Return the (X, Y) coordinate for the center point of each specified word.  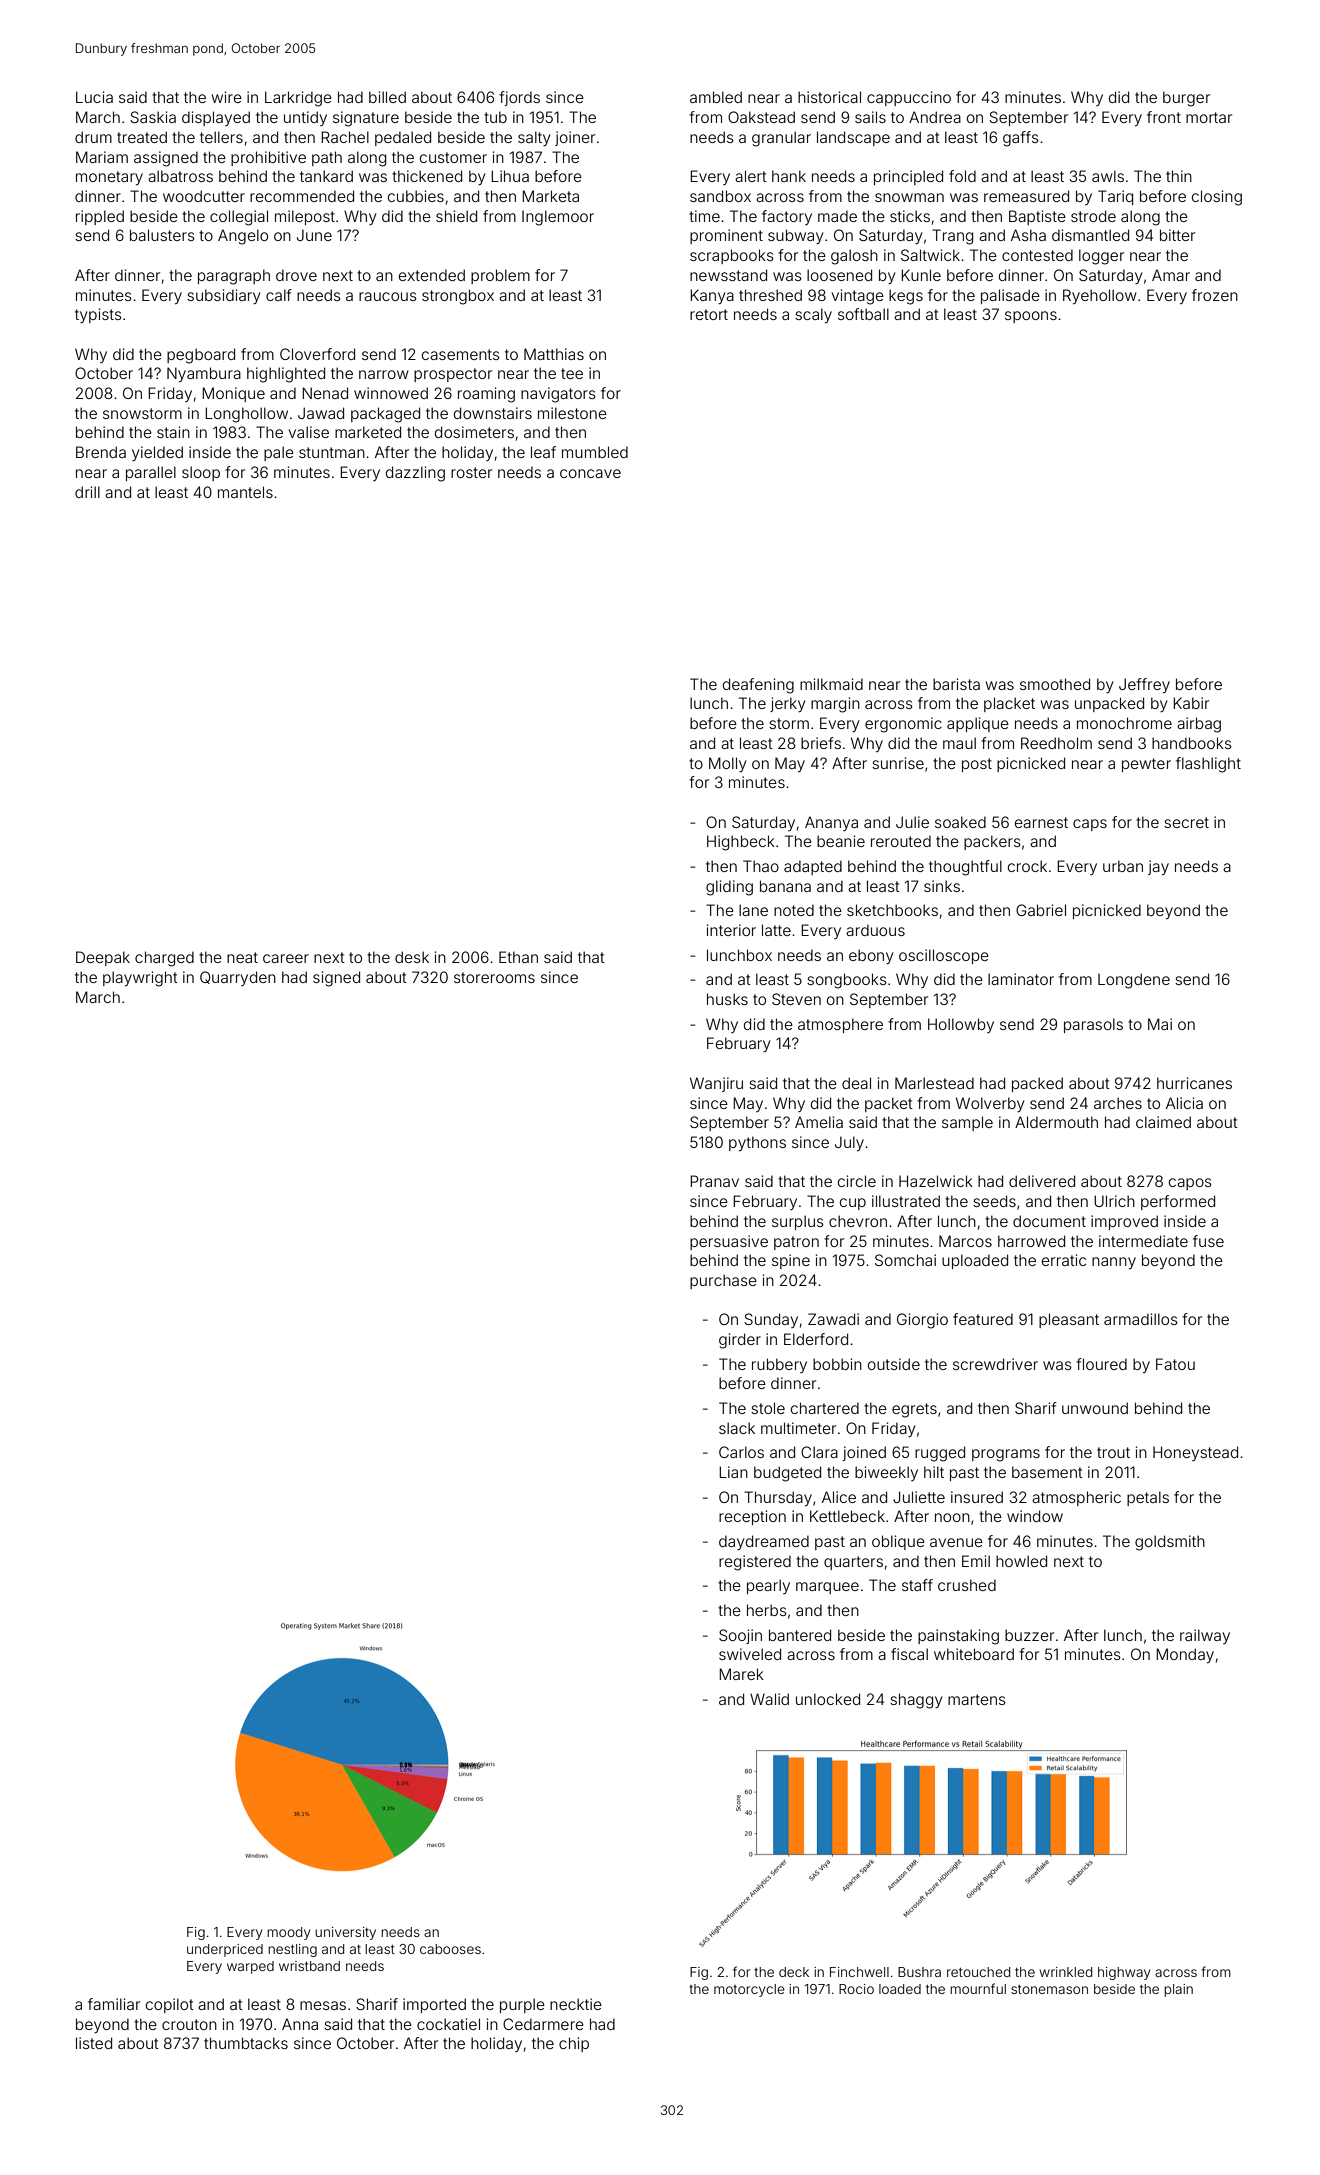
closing (1217, 198)
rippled (100, 217)
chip (574, 2044)
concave (590, 473)
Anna (300, 2024)
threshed (770, 295)
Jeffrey (1144, 685)
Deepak (103, 958)
